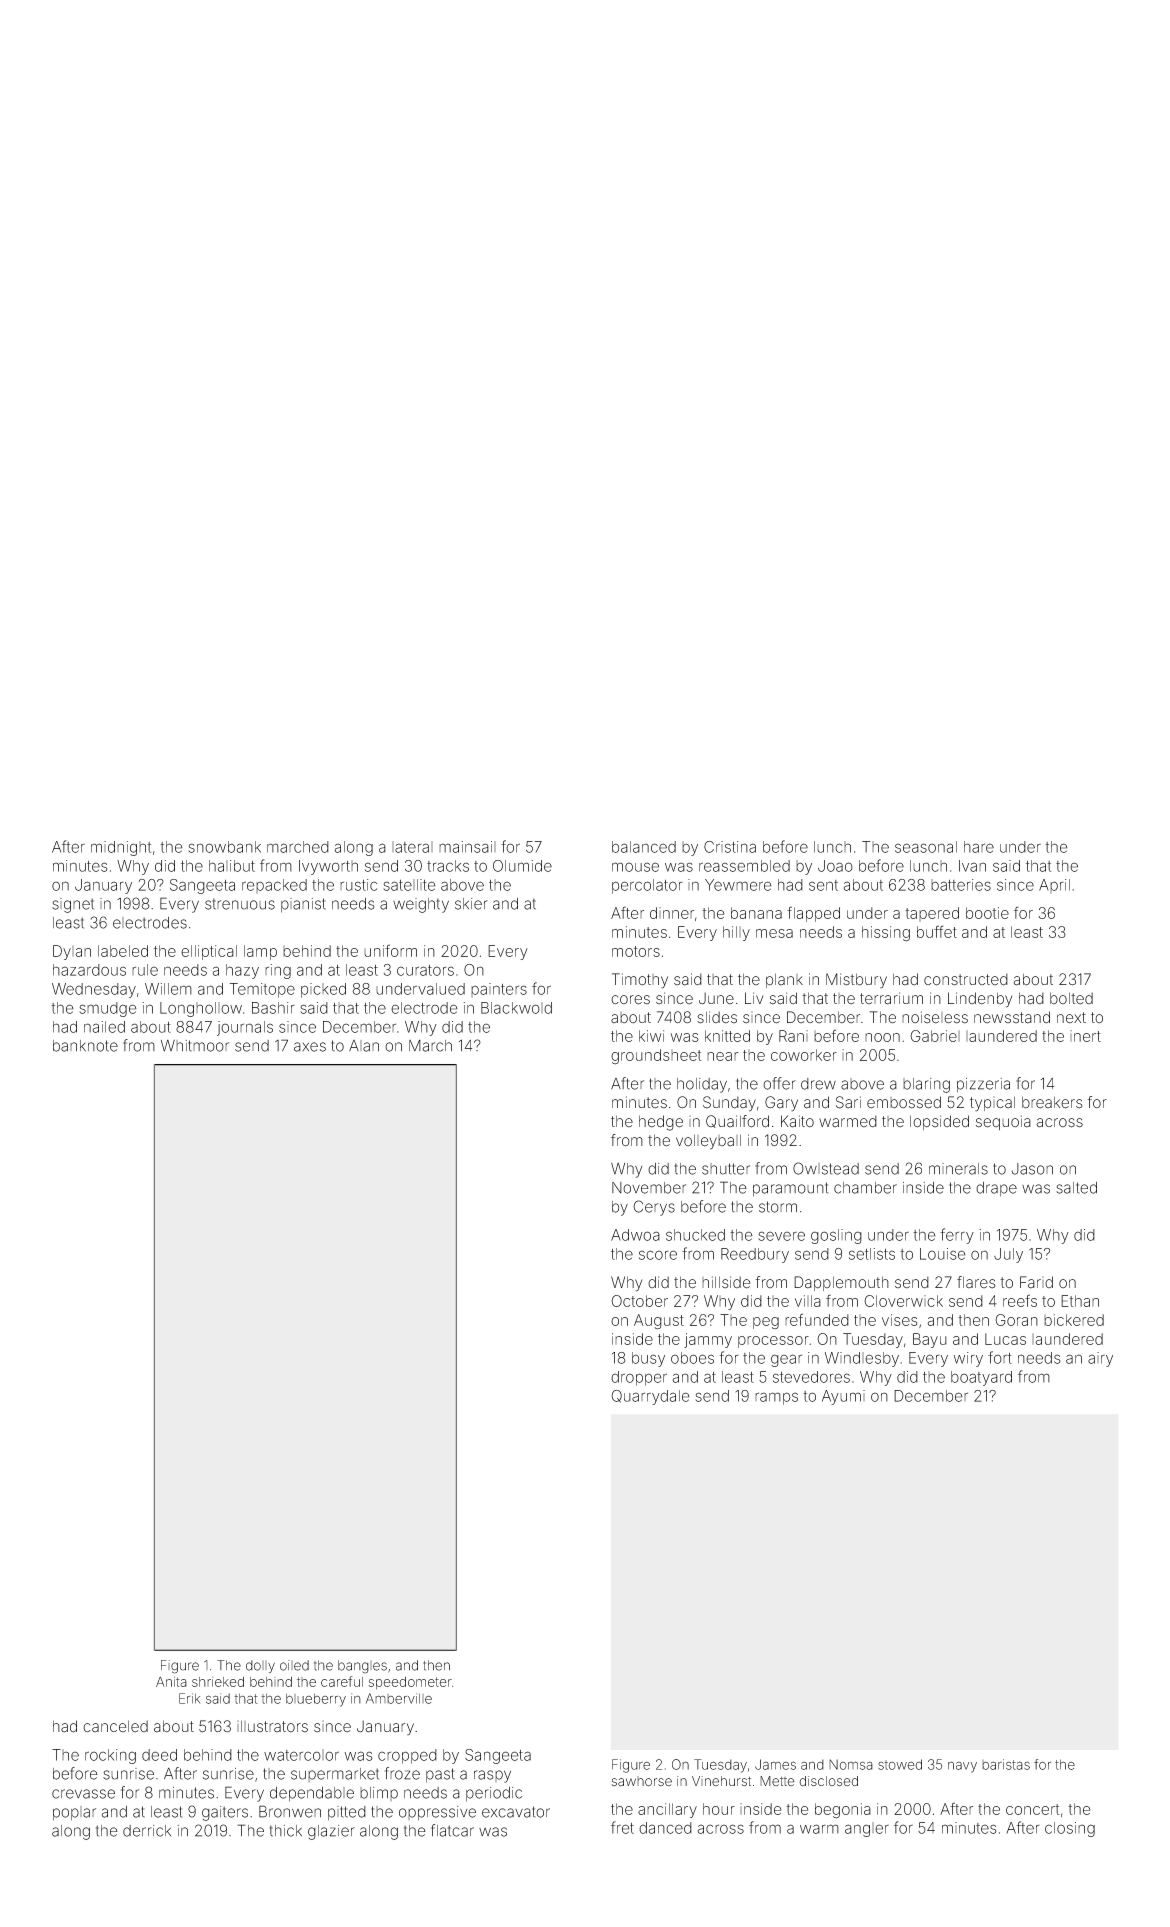 Image resolution: width=1170 pixels, height=1927 pixels. I want to click on Quarrydale, so click(650, 1397).
